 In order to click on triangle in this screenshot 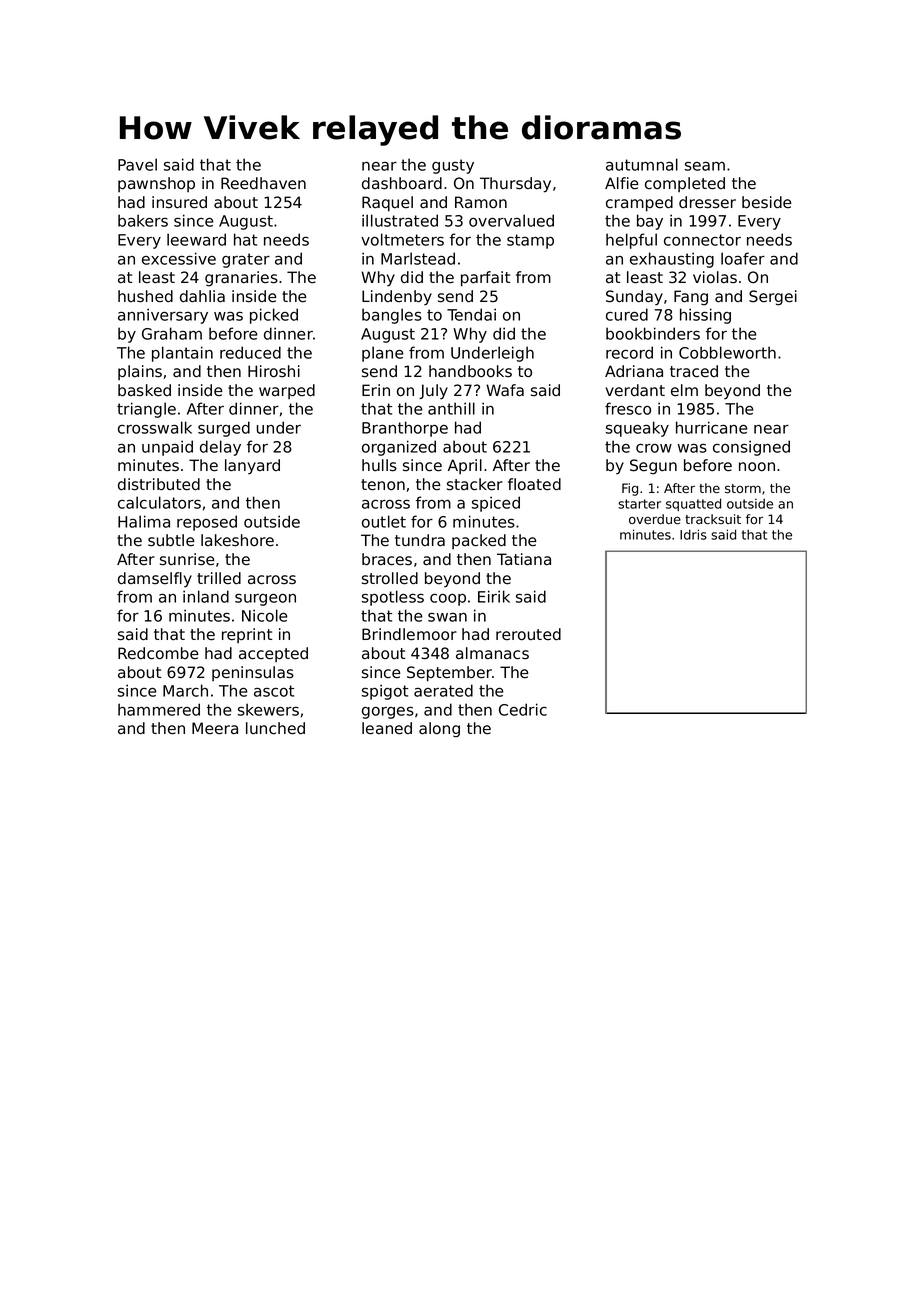, I will do `click(146, 410)`.
